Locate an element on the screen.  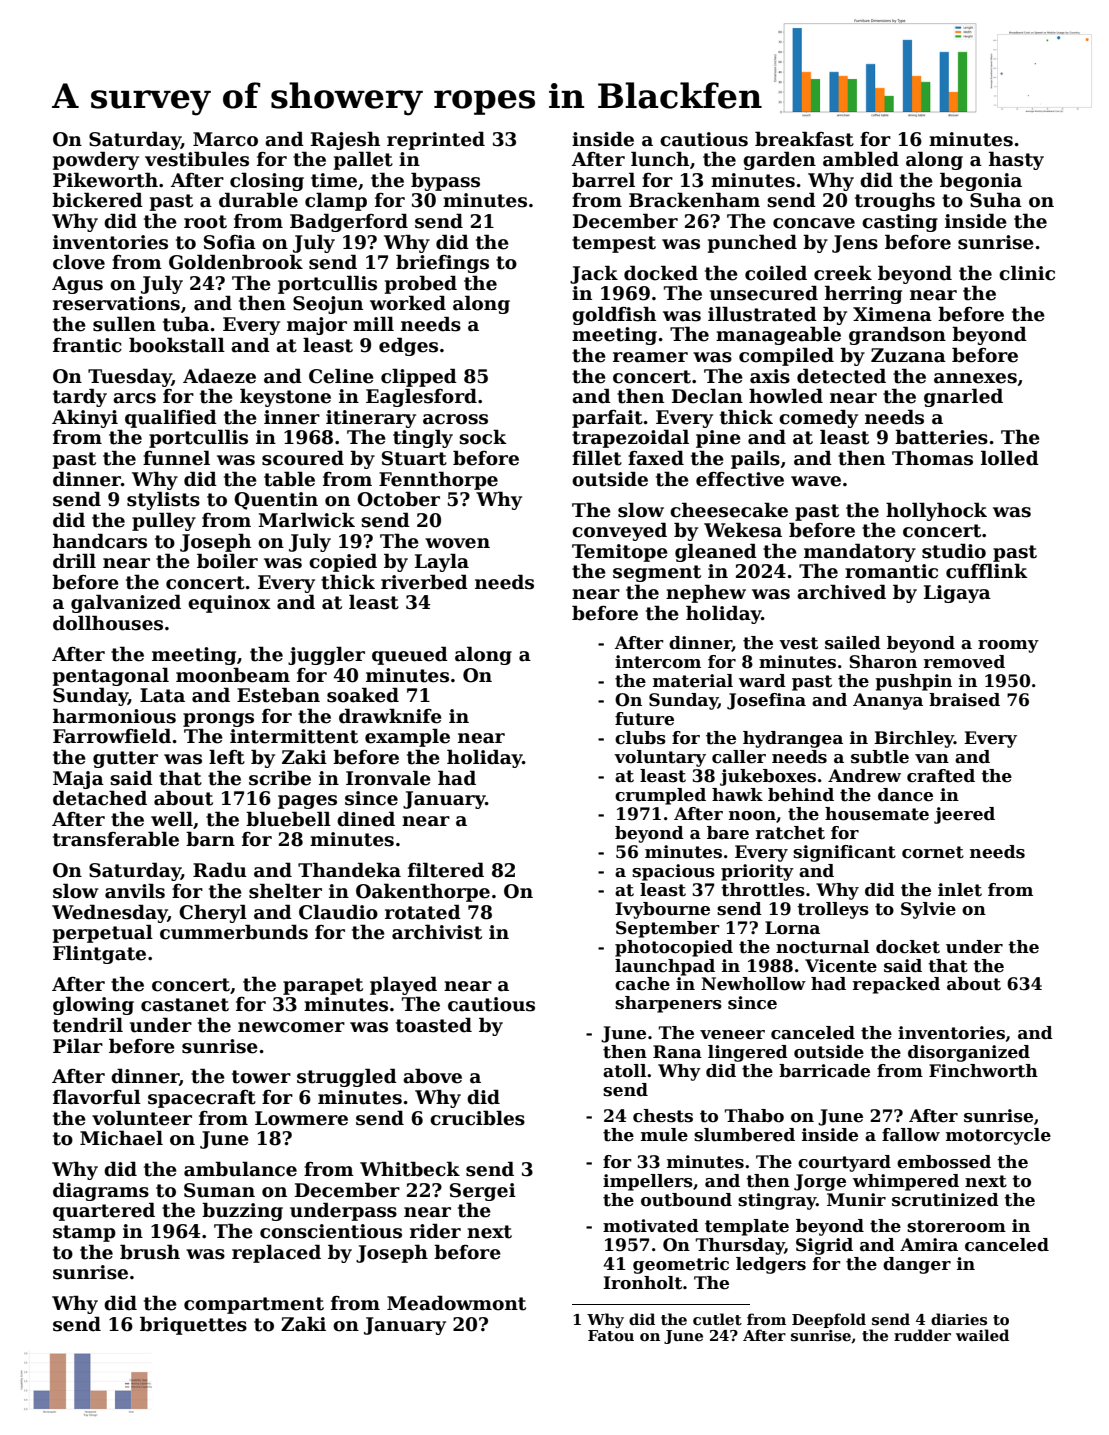
newcomer is located at coordinates (291, 1027).
